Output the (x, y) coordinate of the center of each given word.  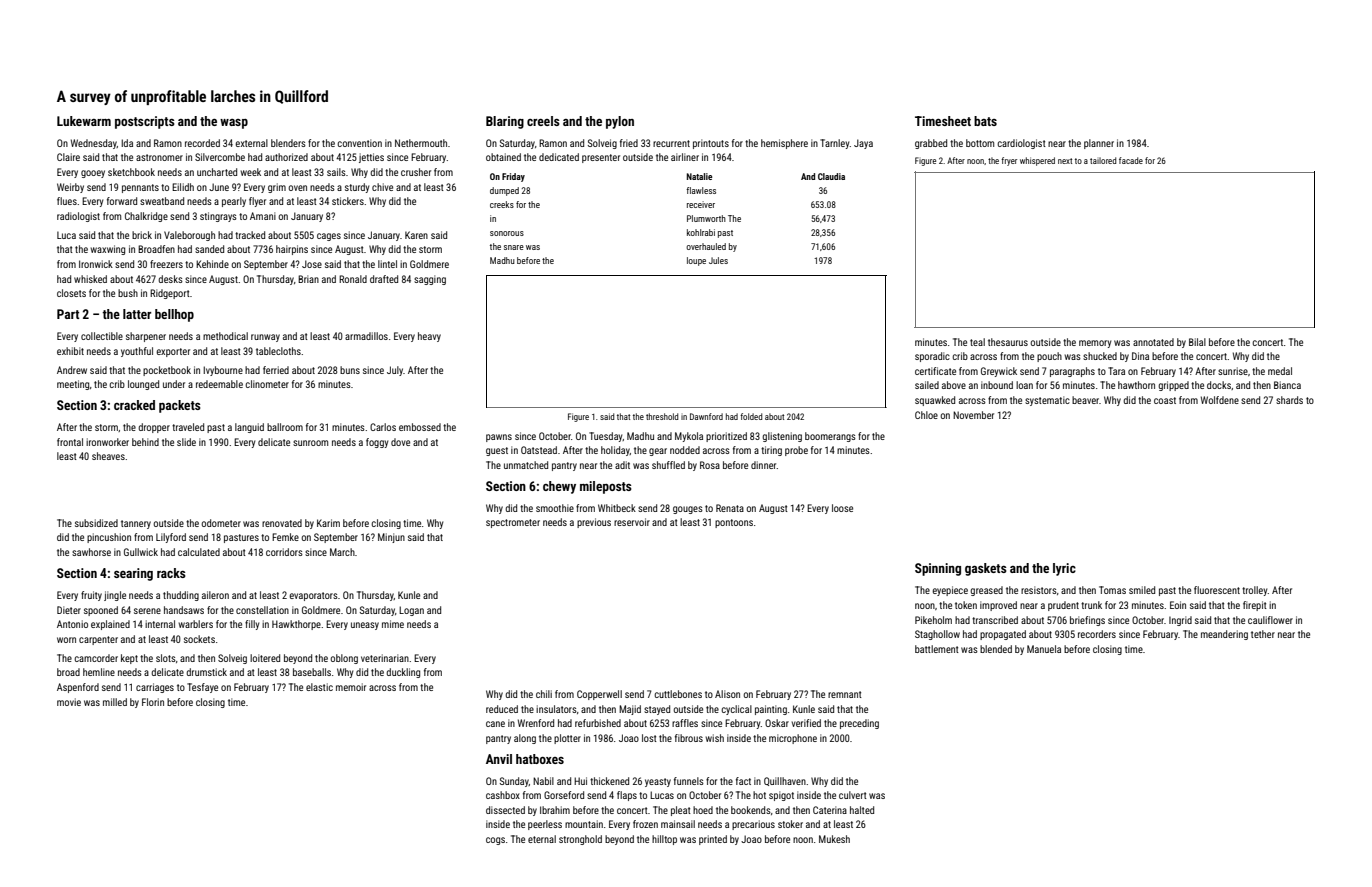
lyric (1064, 569)
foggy (377, 443)
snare (514, 247)
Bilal (1197, 342)
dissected (505, 810)
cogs (495, 841)
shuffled (668, 465)
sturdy (357, 188)
